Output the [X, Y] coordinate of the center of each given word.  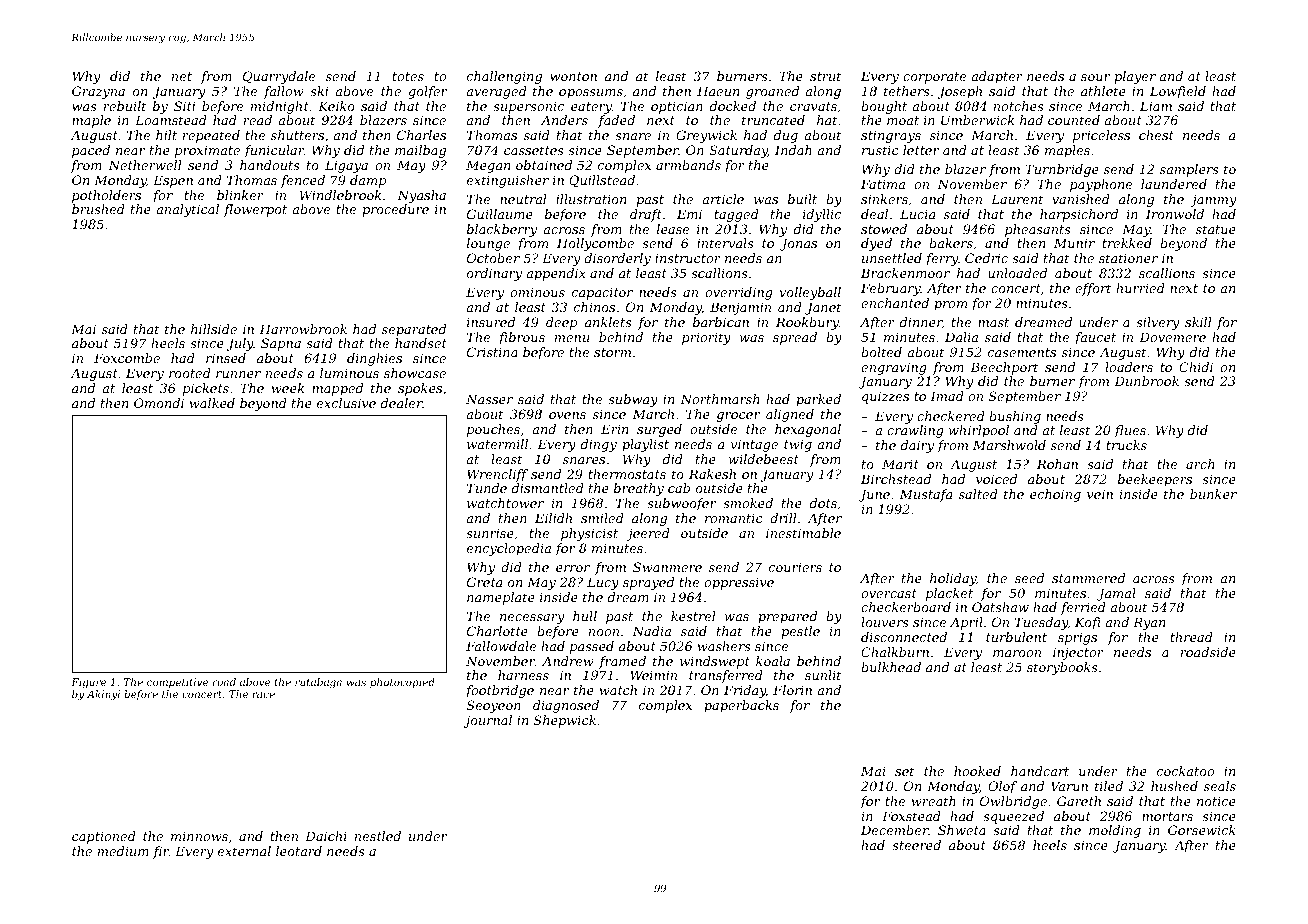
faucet [1095, 338]
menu [572, 338]
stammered [1088, 578]
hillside [214, 329]
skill [1198, 322]
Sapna [281, 344]
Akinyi [103, 695]
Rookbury [807, 323]
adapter [997, 77]
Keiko [336, 106]
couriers [795, 567]
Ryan [1149, 623]
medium [123, 851]
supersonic [528, 107]
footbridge [499, 691]
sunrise [490, 533]
